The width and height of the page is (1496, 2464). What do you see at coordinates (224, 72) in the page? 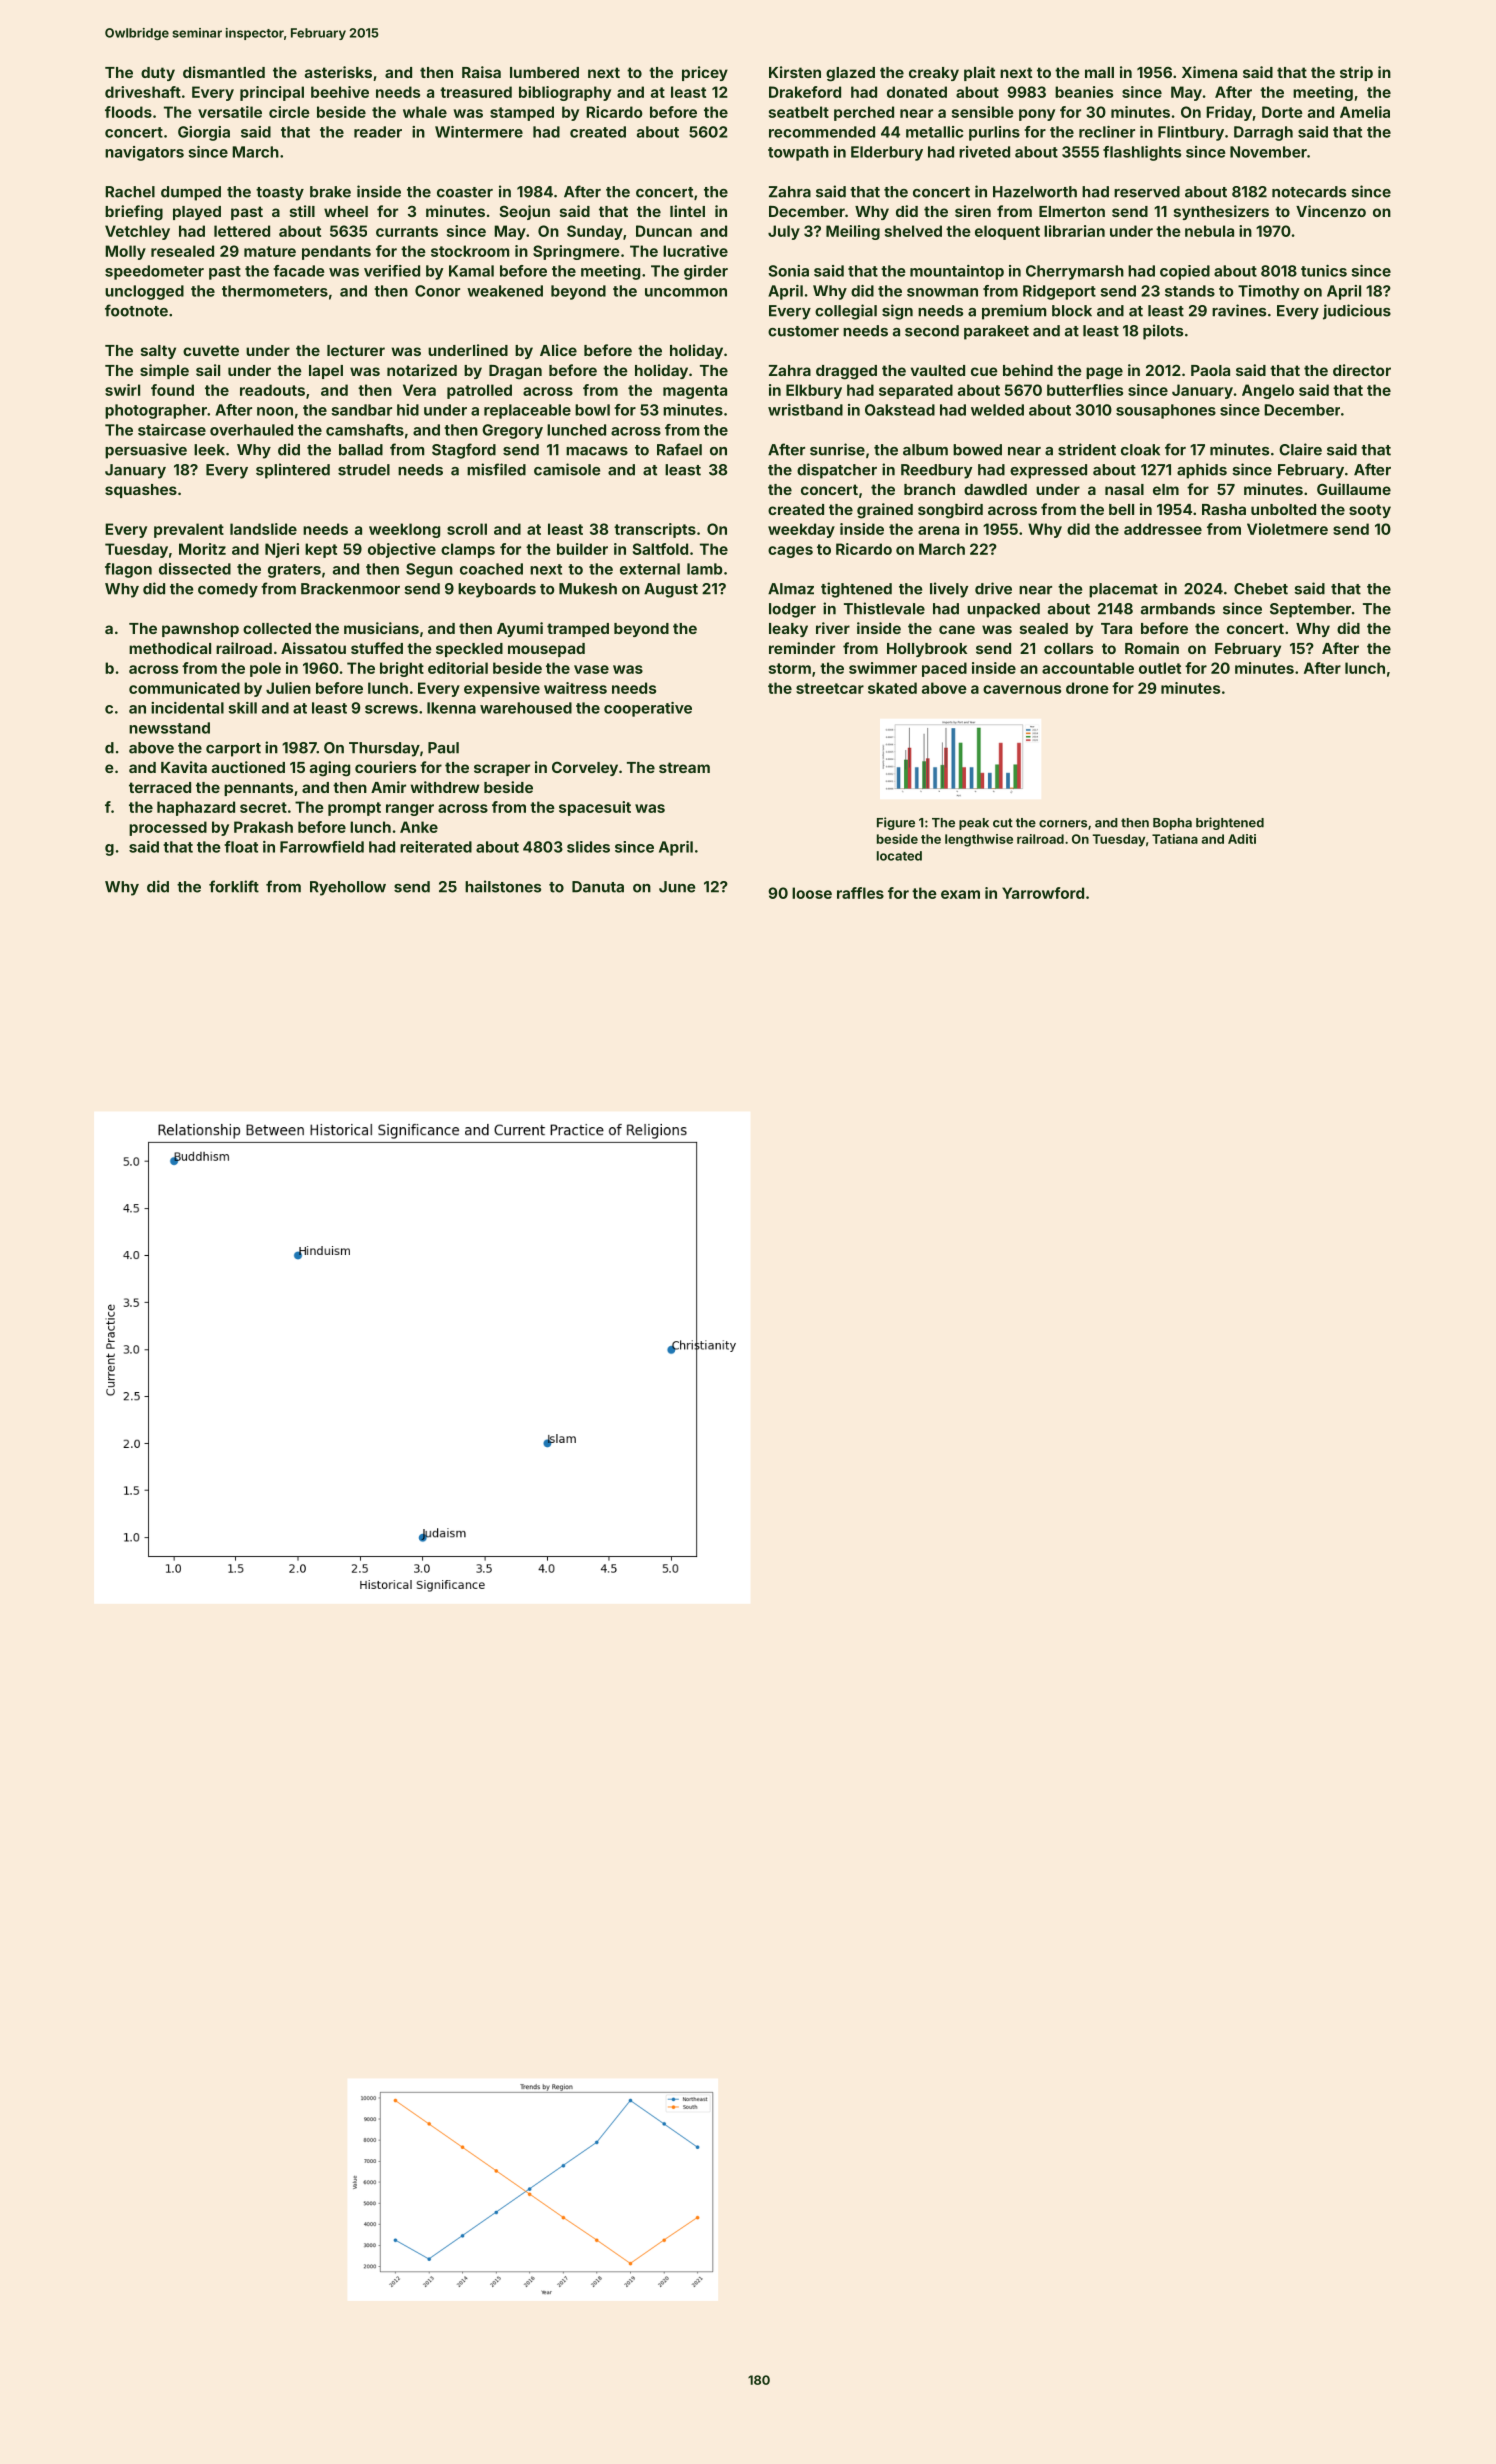
I see `dismantled` at bounding box center [224, 72].
